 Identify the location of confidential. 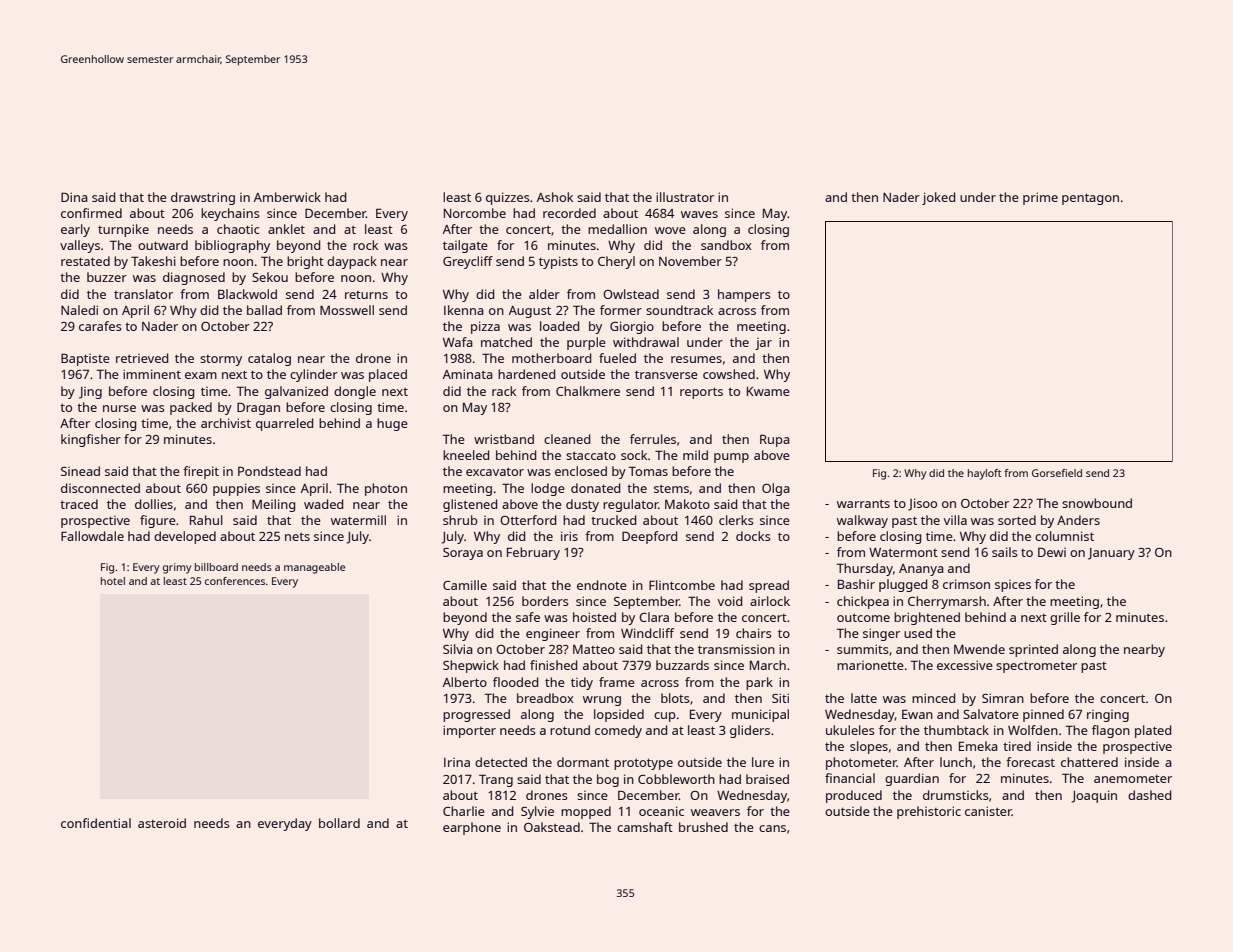
(96, 823).
